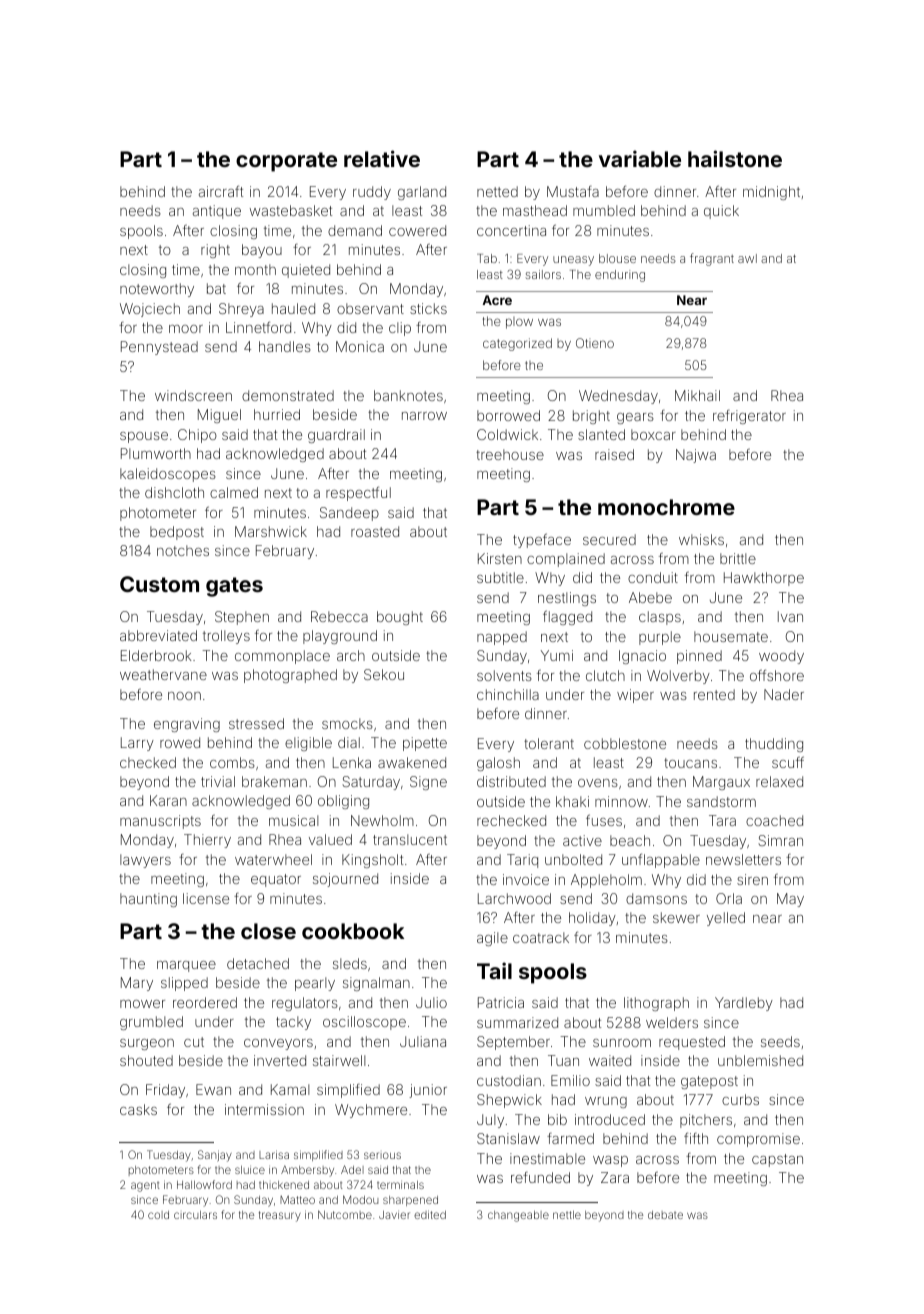 This screenshot has height=1314, width=924. I want to click on summarized, so click(517, 1022).
